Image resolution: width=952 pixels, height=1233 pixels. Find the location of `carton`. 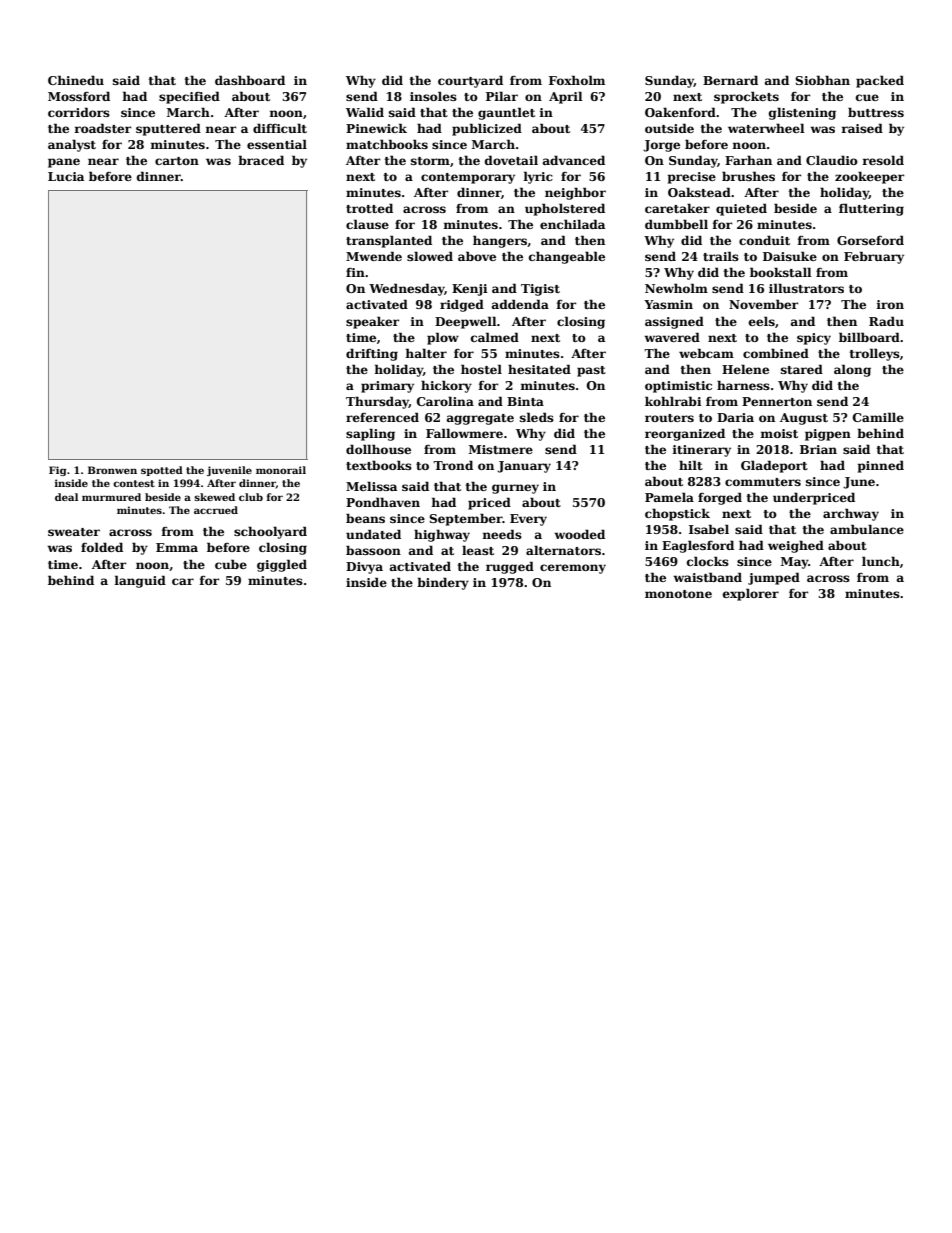

carton is located at coordinates (177, 161).
